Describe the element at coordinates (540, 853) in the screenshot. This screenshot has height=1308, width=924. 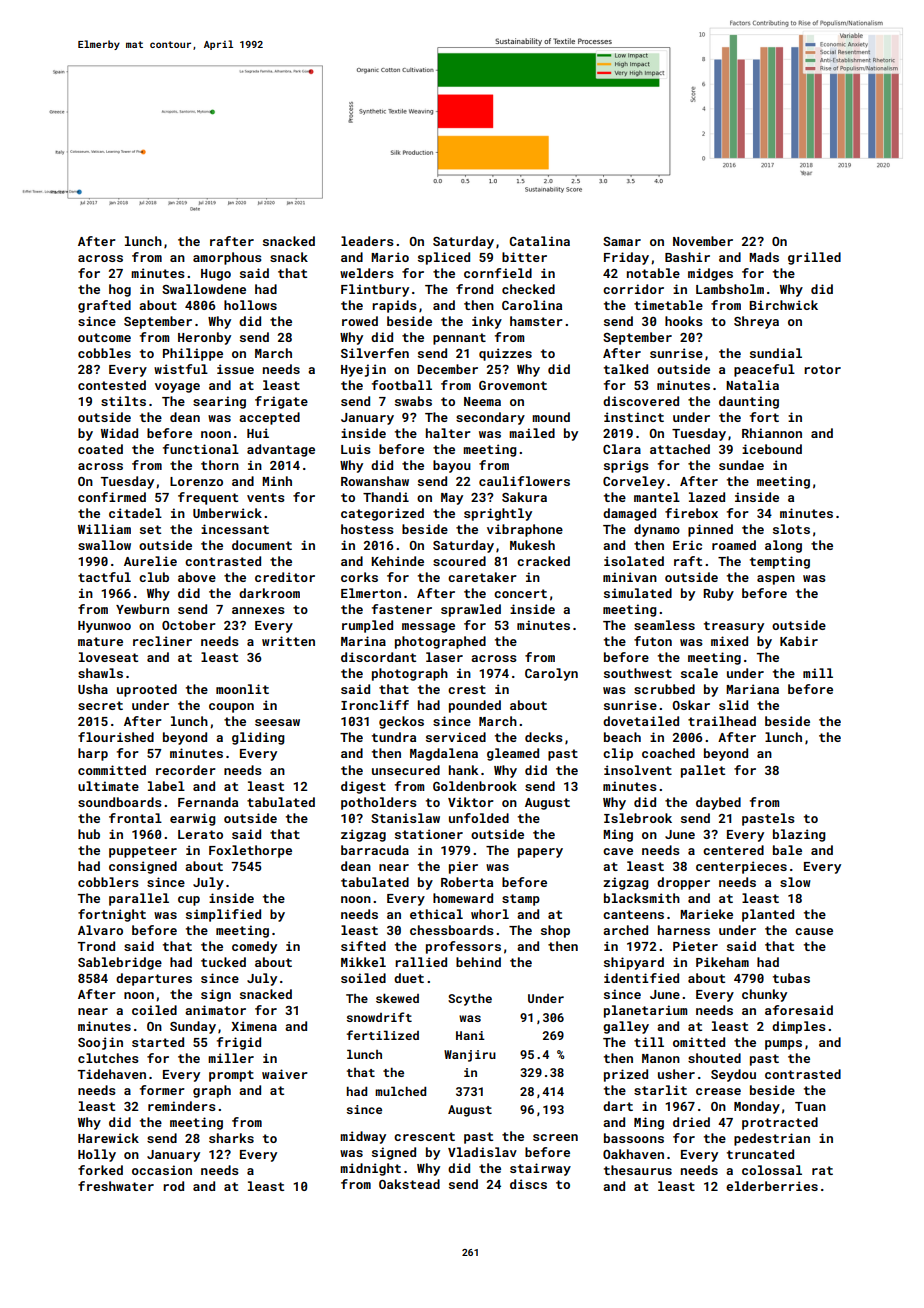
I see `papery` at that location.
